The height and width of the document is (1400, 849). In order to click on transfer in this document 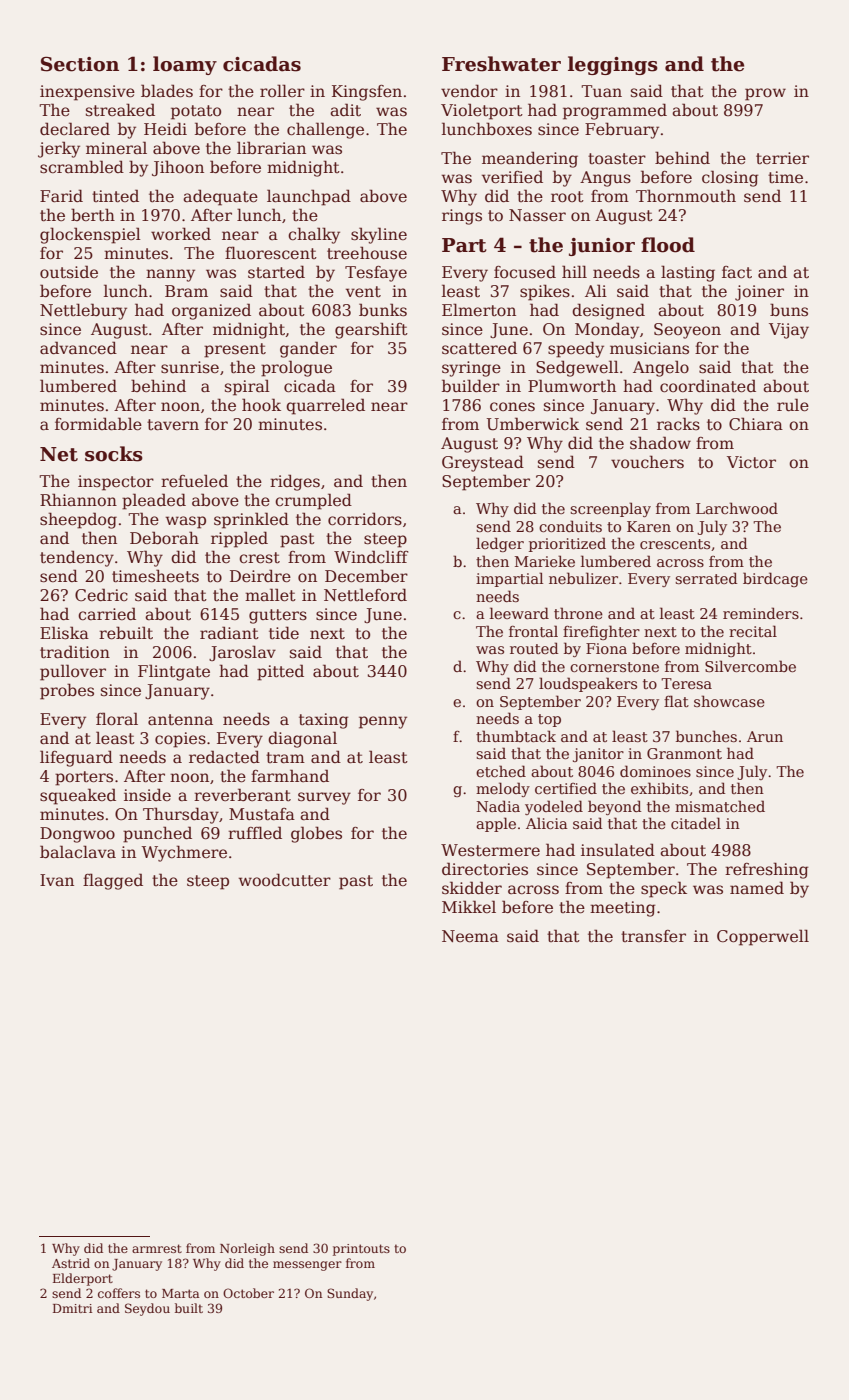, I will do `click(653, 936)`.
